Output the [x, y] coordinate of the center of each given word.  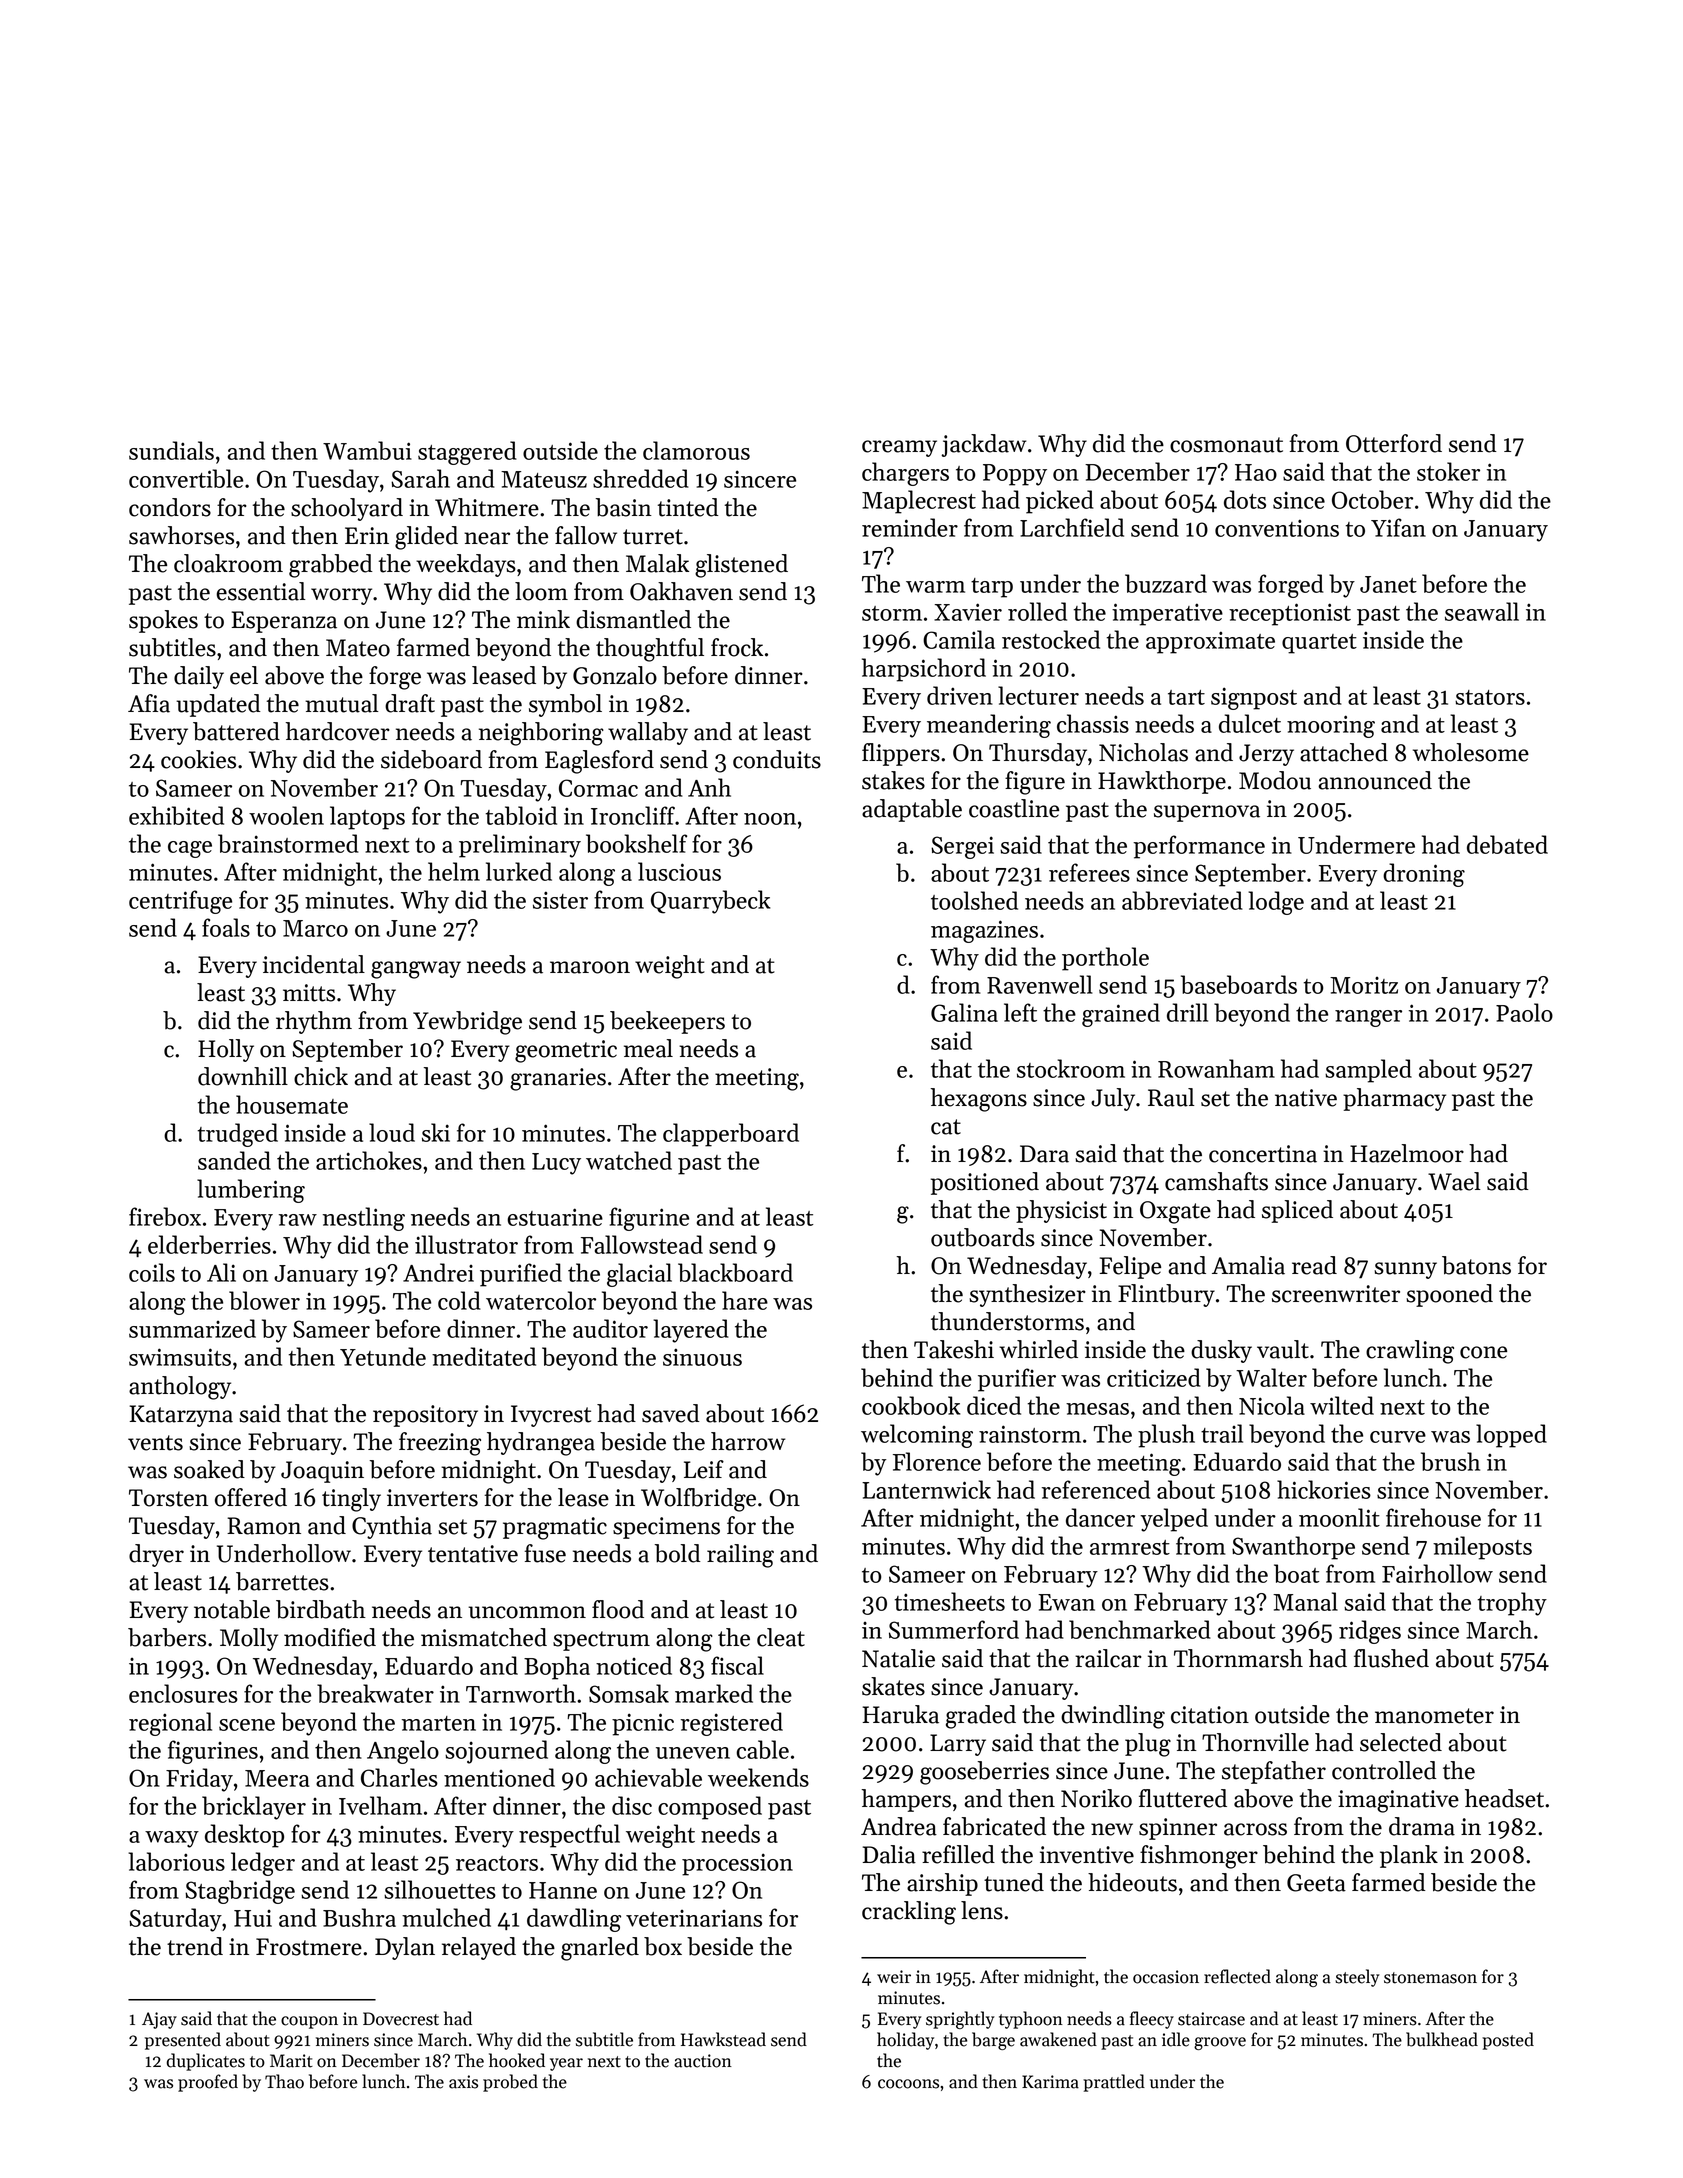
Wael [1454, 1181]
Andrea [899, 1826]
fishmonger [1199, 1857]
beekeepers [667, 1022]
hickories [1324, 1489]
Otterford [1394, 443]
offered [251, 1497]
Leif [704, 1469]
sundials [171, 450]
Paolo [1524, 1012]
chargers [905, 474]
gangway [416, 970]
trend [195, 1946]
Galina [964, 1012]
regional [170, 1724]
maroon [590, 967]
